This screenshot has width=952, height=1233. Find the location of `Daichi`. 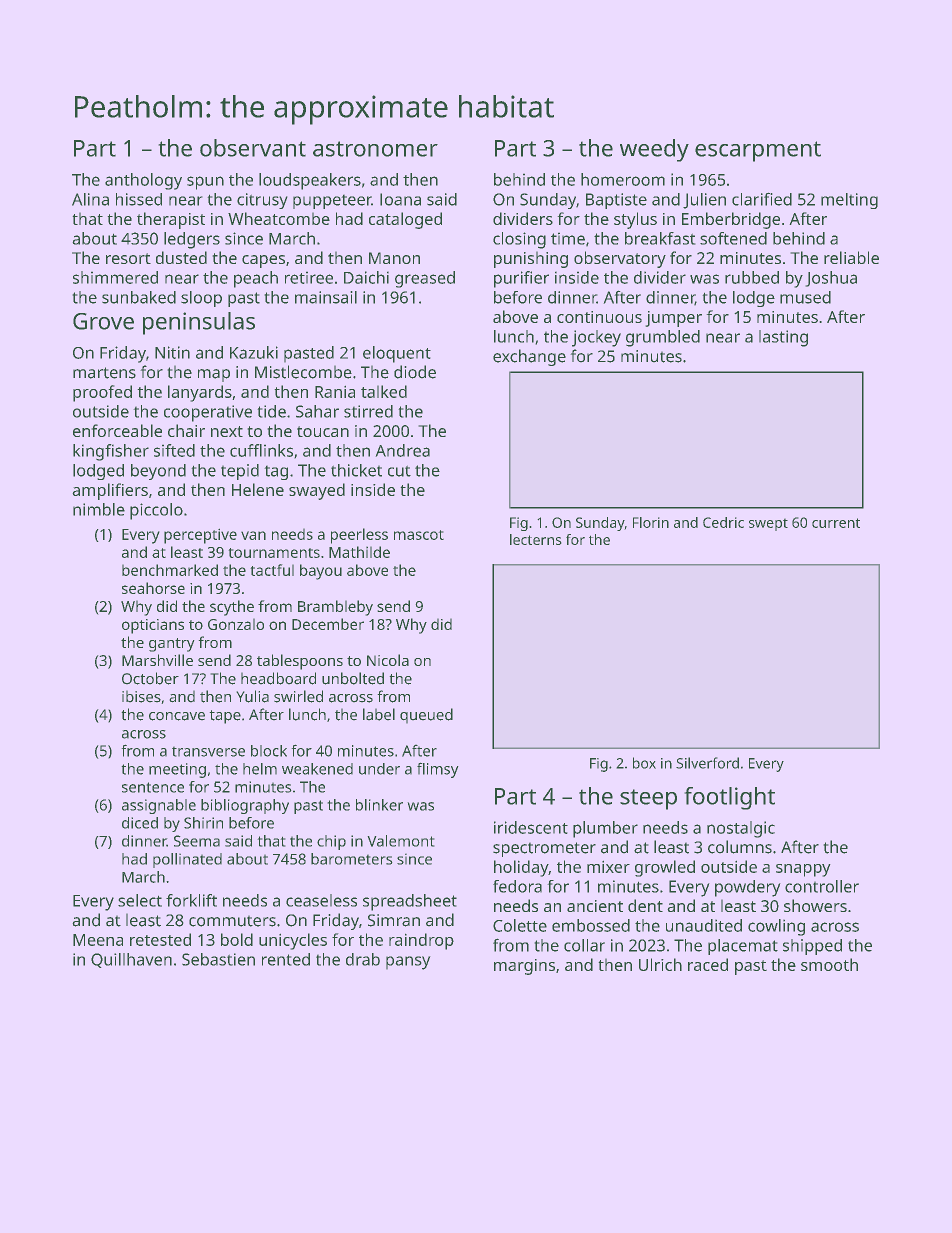

Daichi is located at coordinates (366, 277).
